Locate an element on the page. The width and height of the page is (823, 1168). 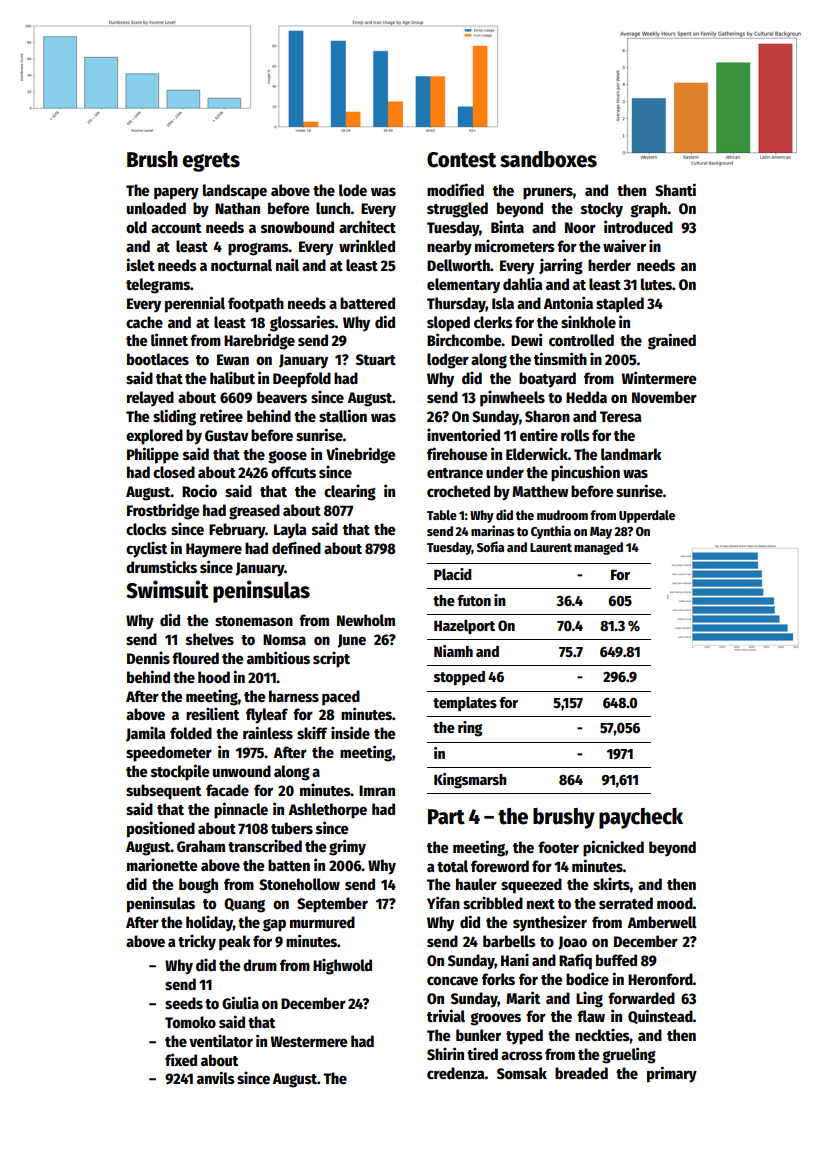
wrinkled is located at coordinates (367, 245).
